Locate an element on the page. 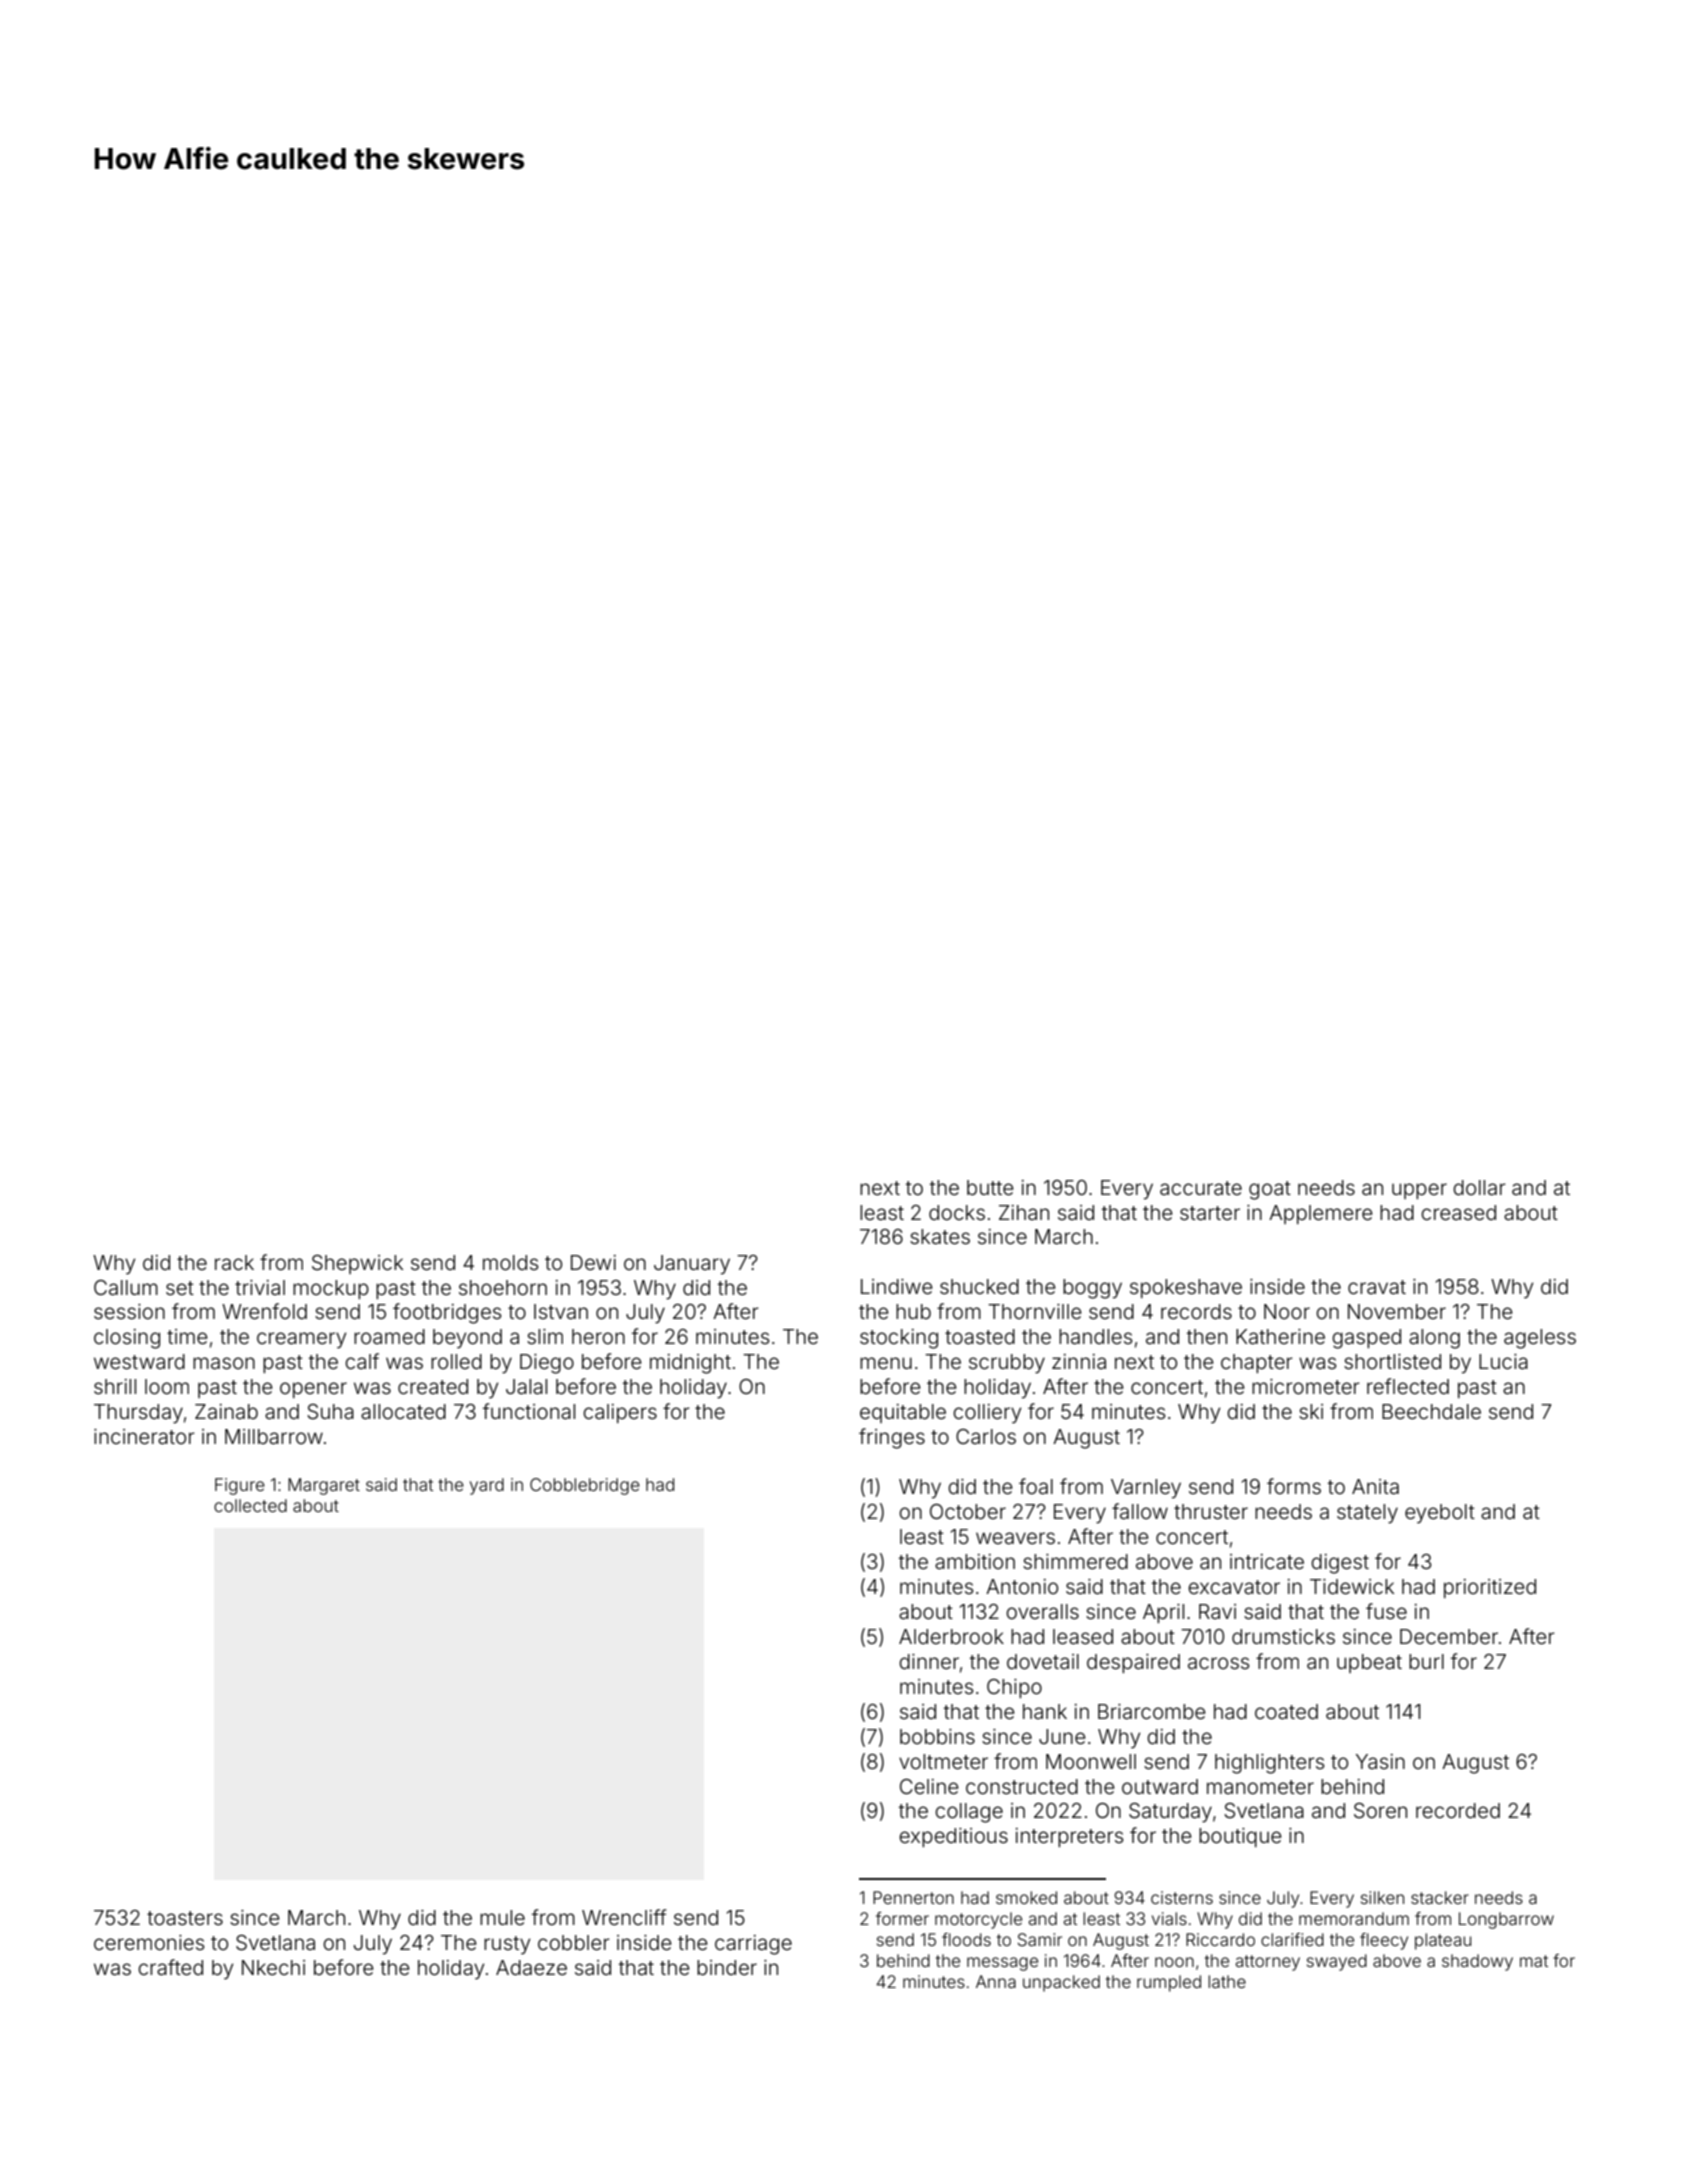 The height and width of the page is (2178, 1683). incinerator is located at coordinates (144, 1436).
